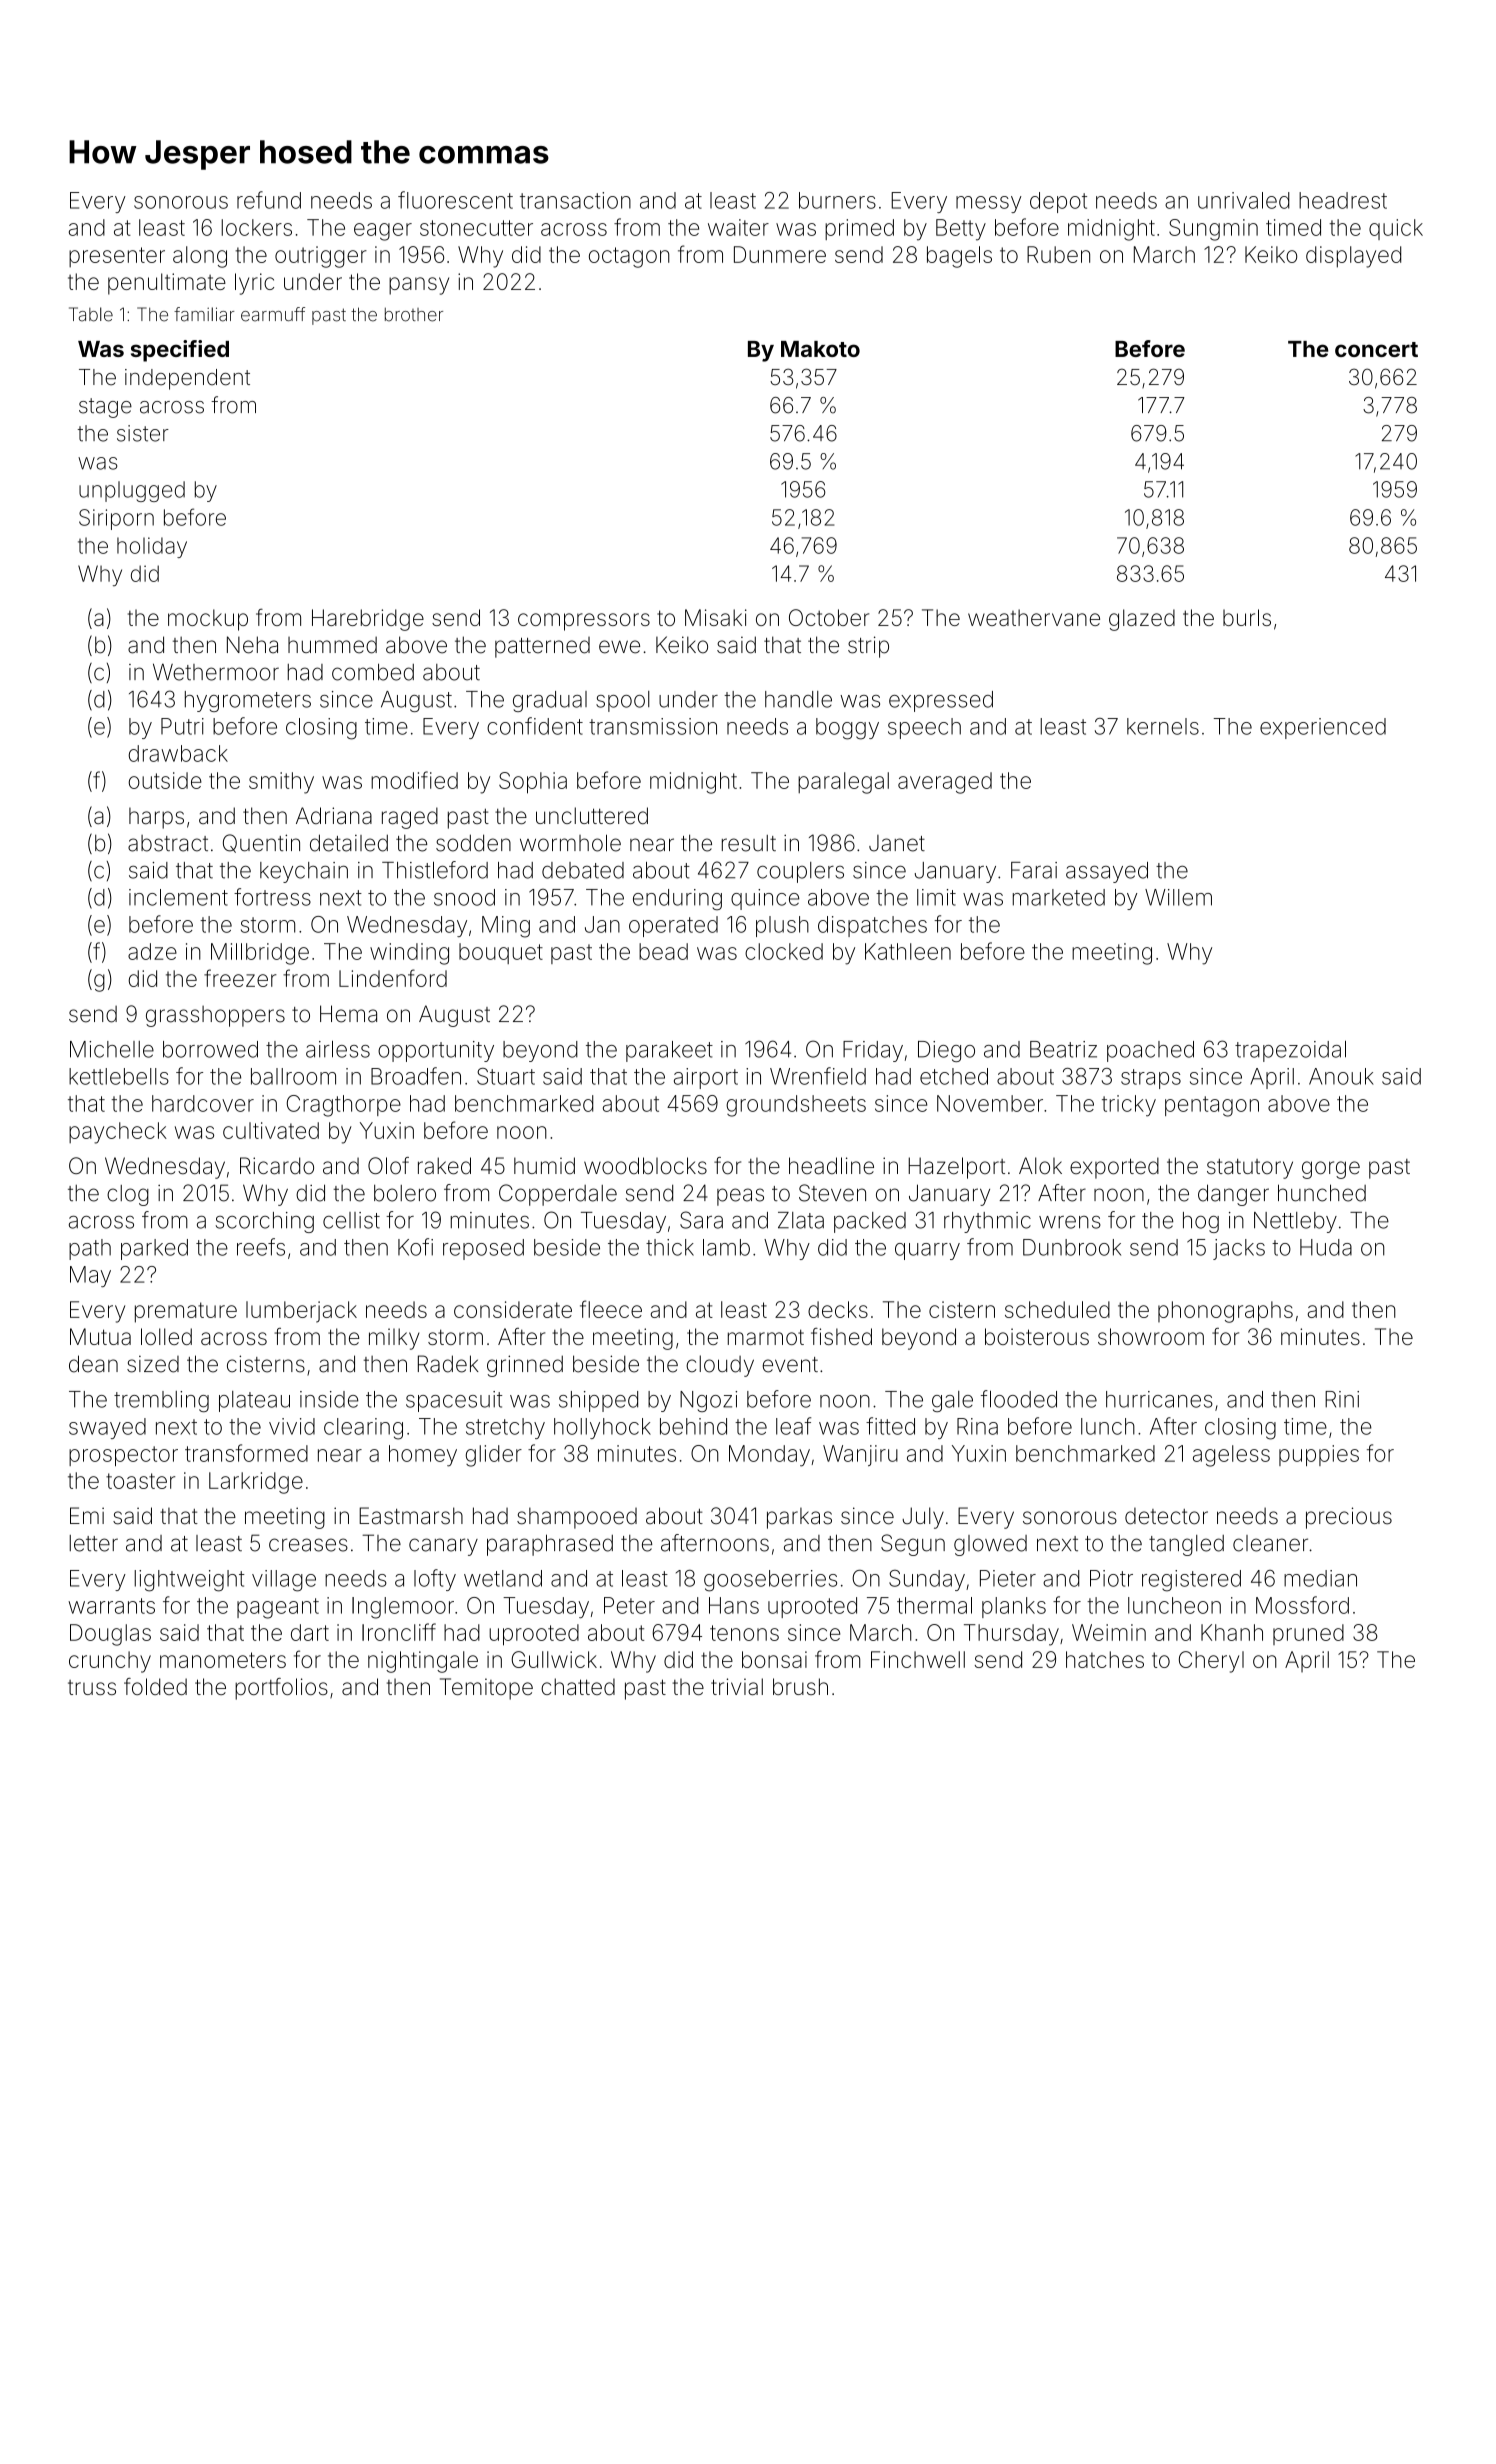 The width and height of the image is (1496, 2464). What do you see at coordinates (766, 1337) in the image?
I see `marmot` at bounding box center [766, 1337].
